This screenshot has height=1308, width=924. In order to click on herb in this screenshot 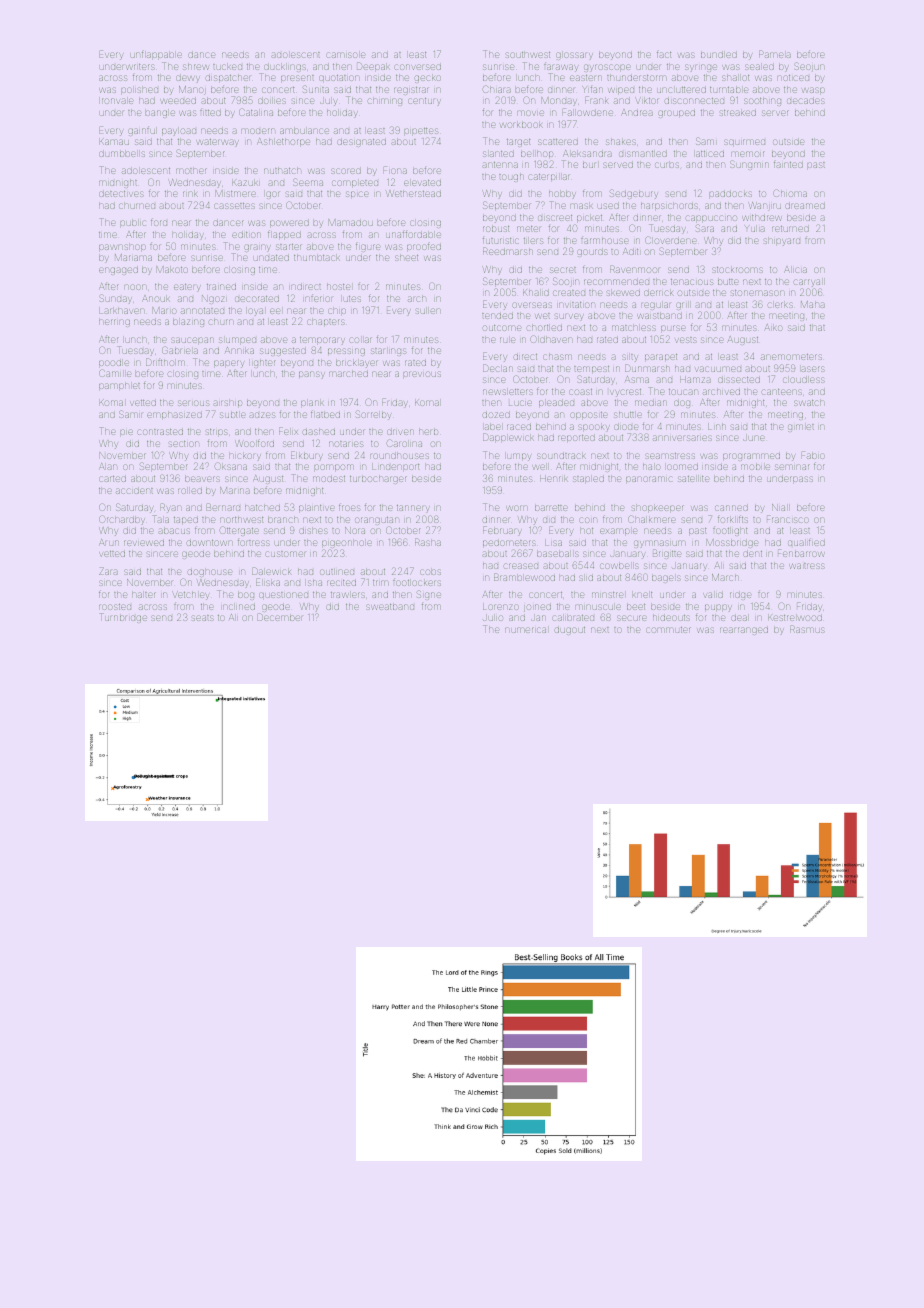, I will do `click(428, 432)`.
